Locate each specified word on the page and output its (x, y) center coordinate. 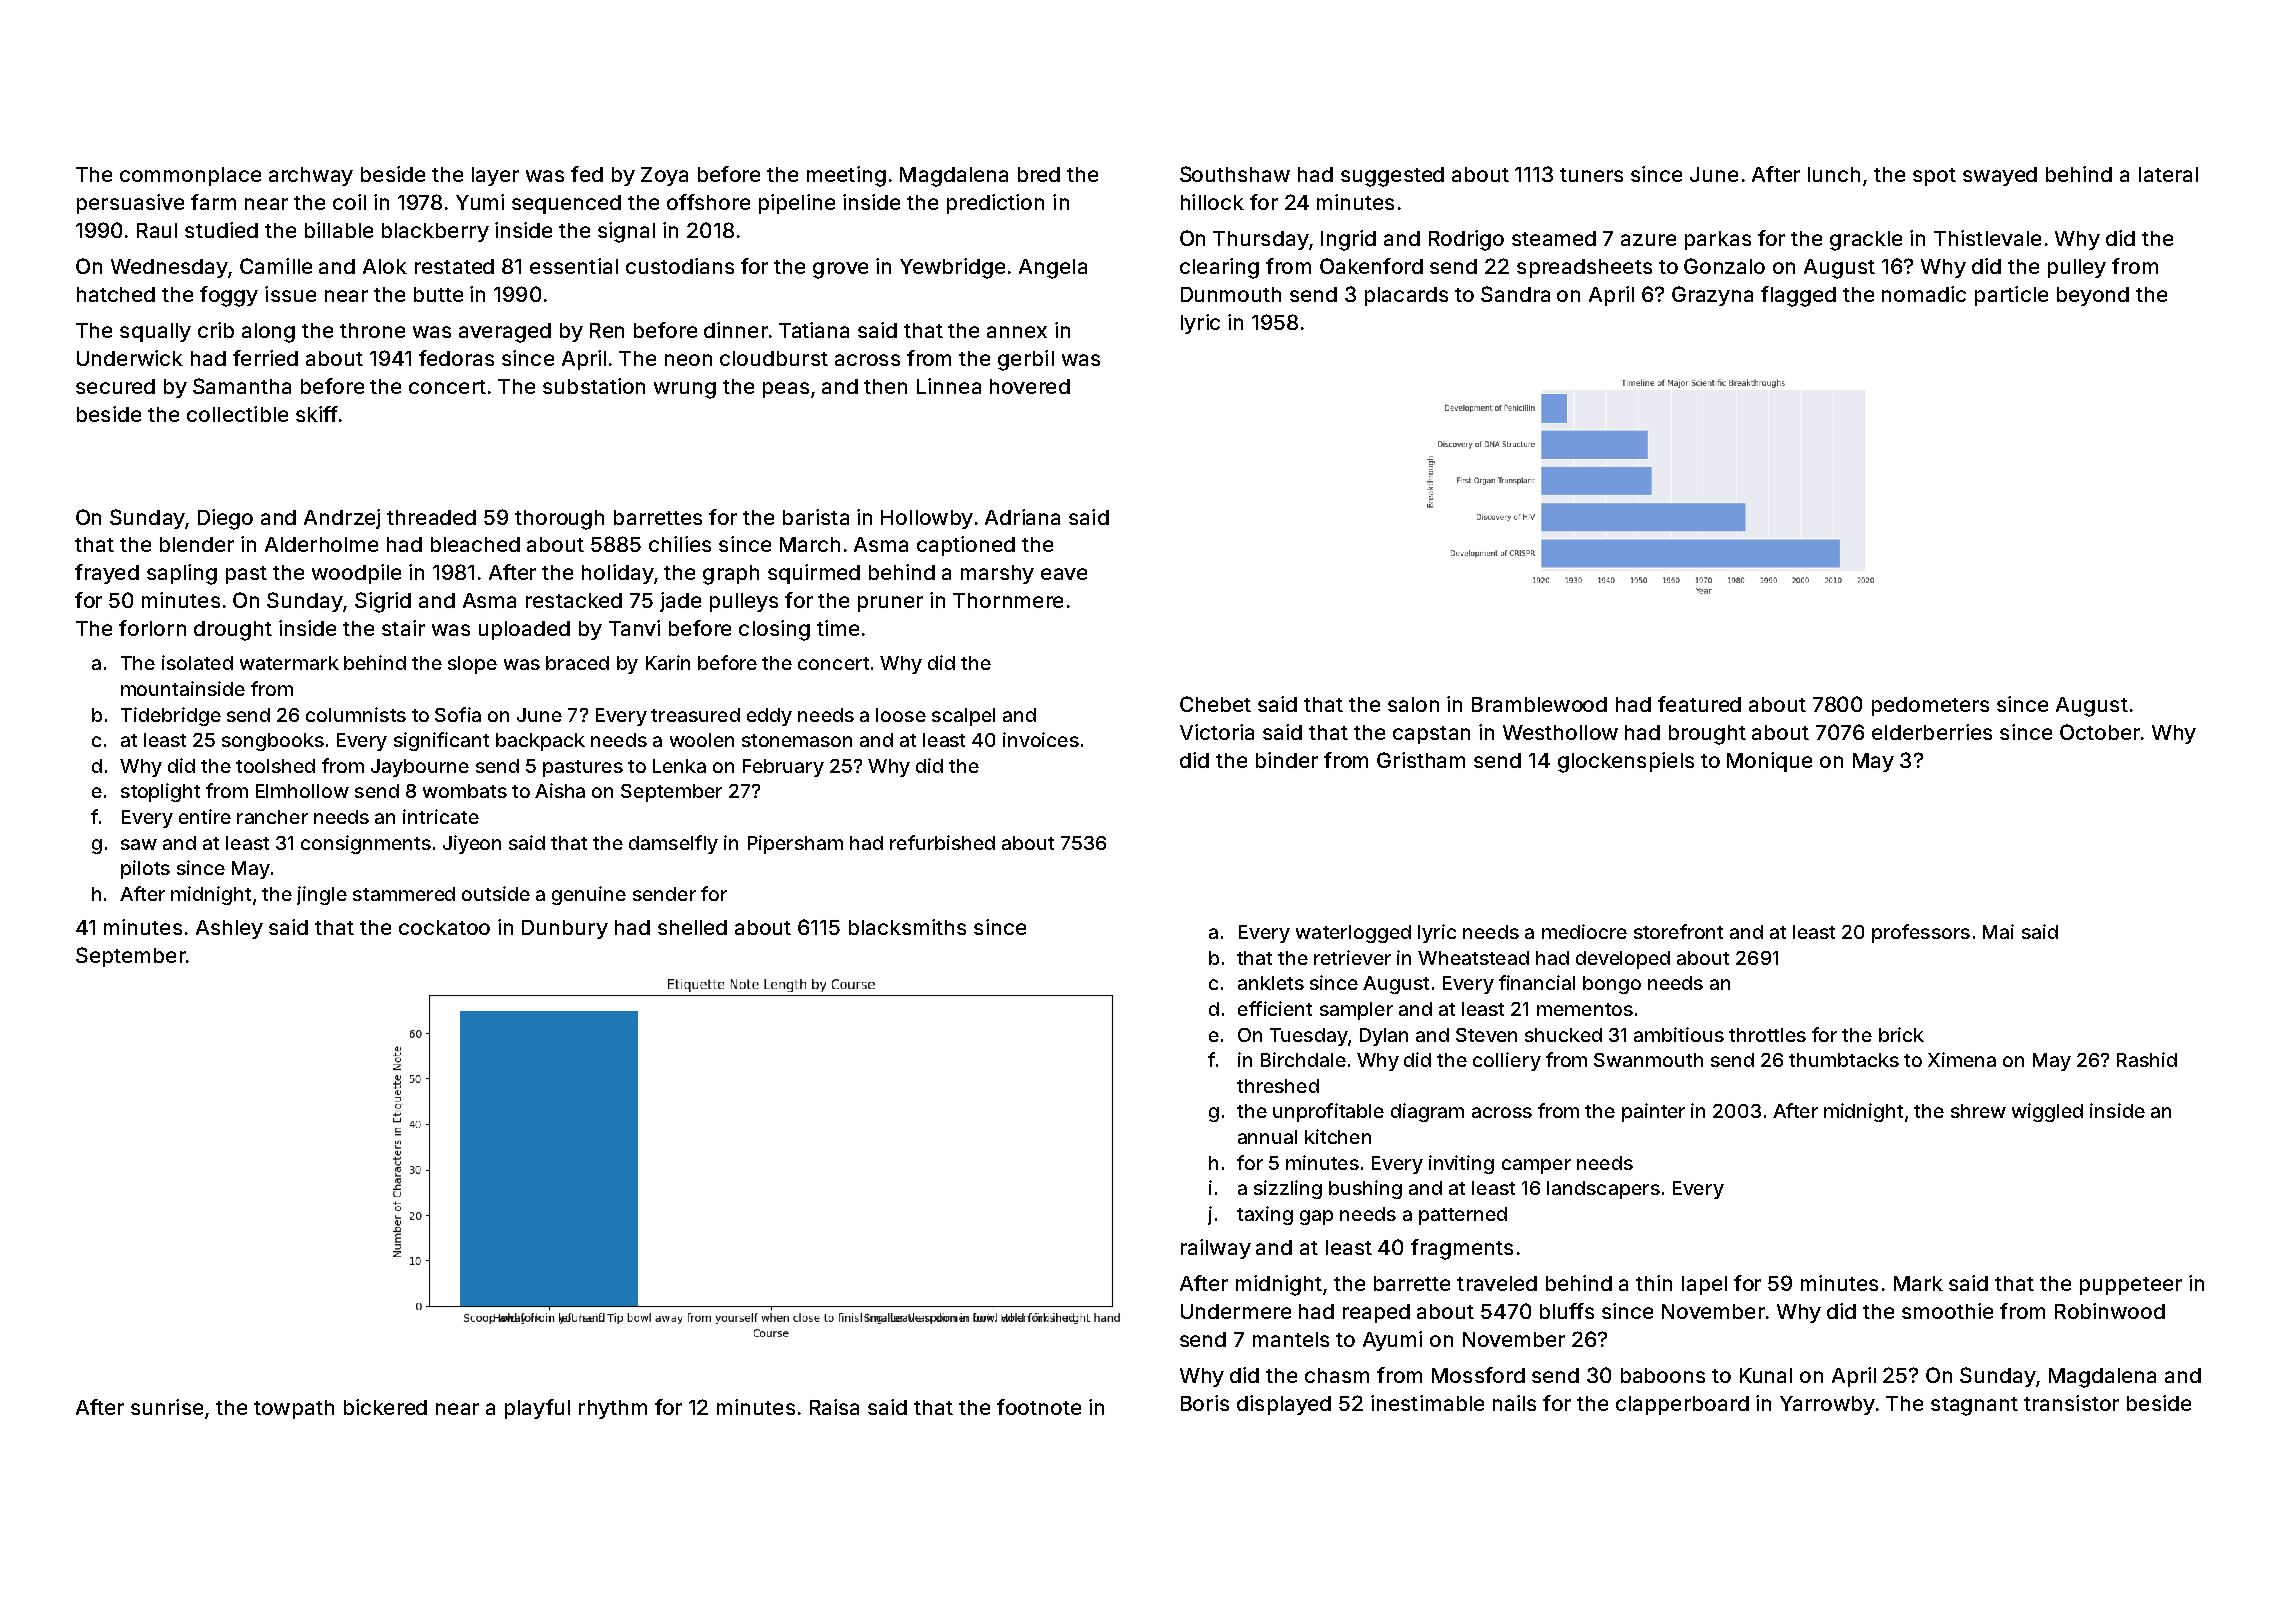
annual (1267, 1137)
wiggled (2047, 1112)
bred (1039, 174)
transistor (2071, 1403)
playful (537, 1409)
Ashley (229, 929)
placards (1406, 296)
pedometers (1930, 706)
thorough (559, 520)
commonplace (190, 176)
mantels (1291, 1339)
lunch (1834, 174)
